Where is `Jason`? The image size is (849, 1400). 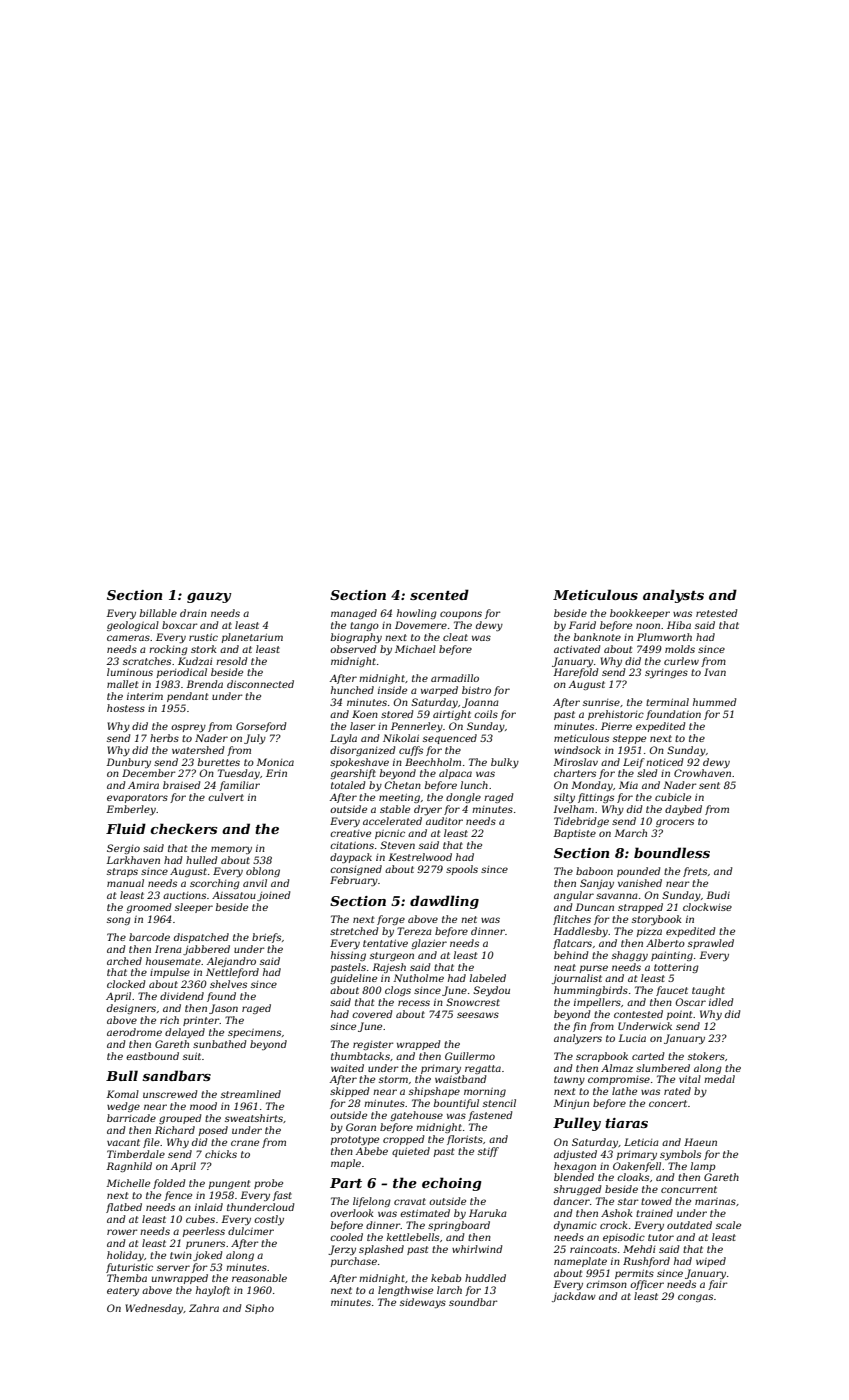 Jason is located at coordinates (223, 1009).
